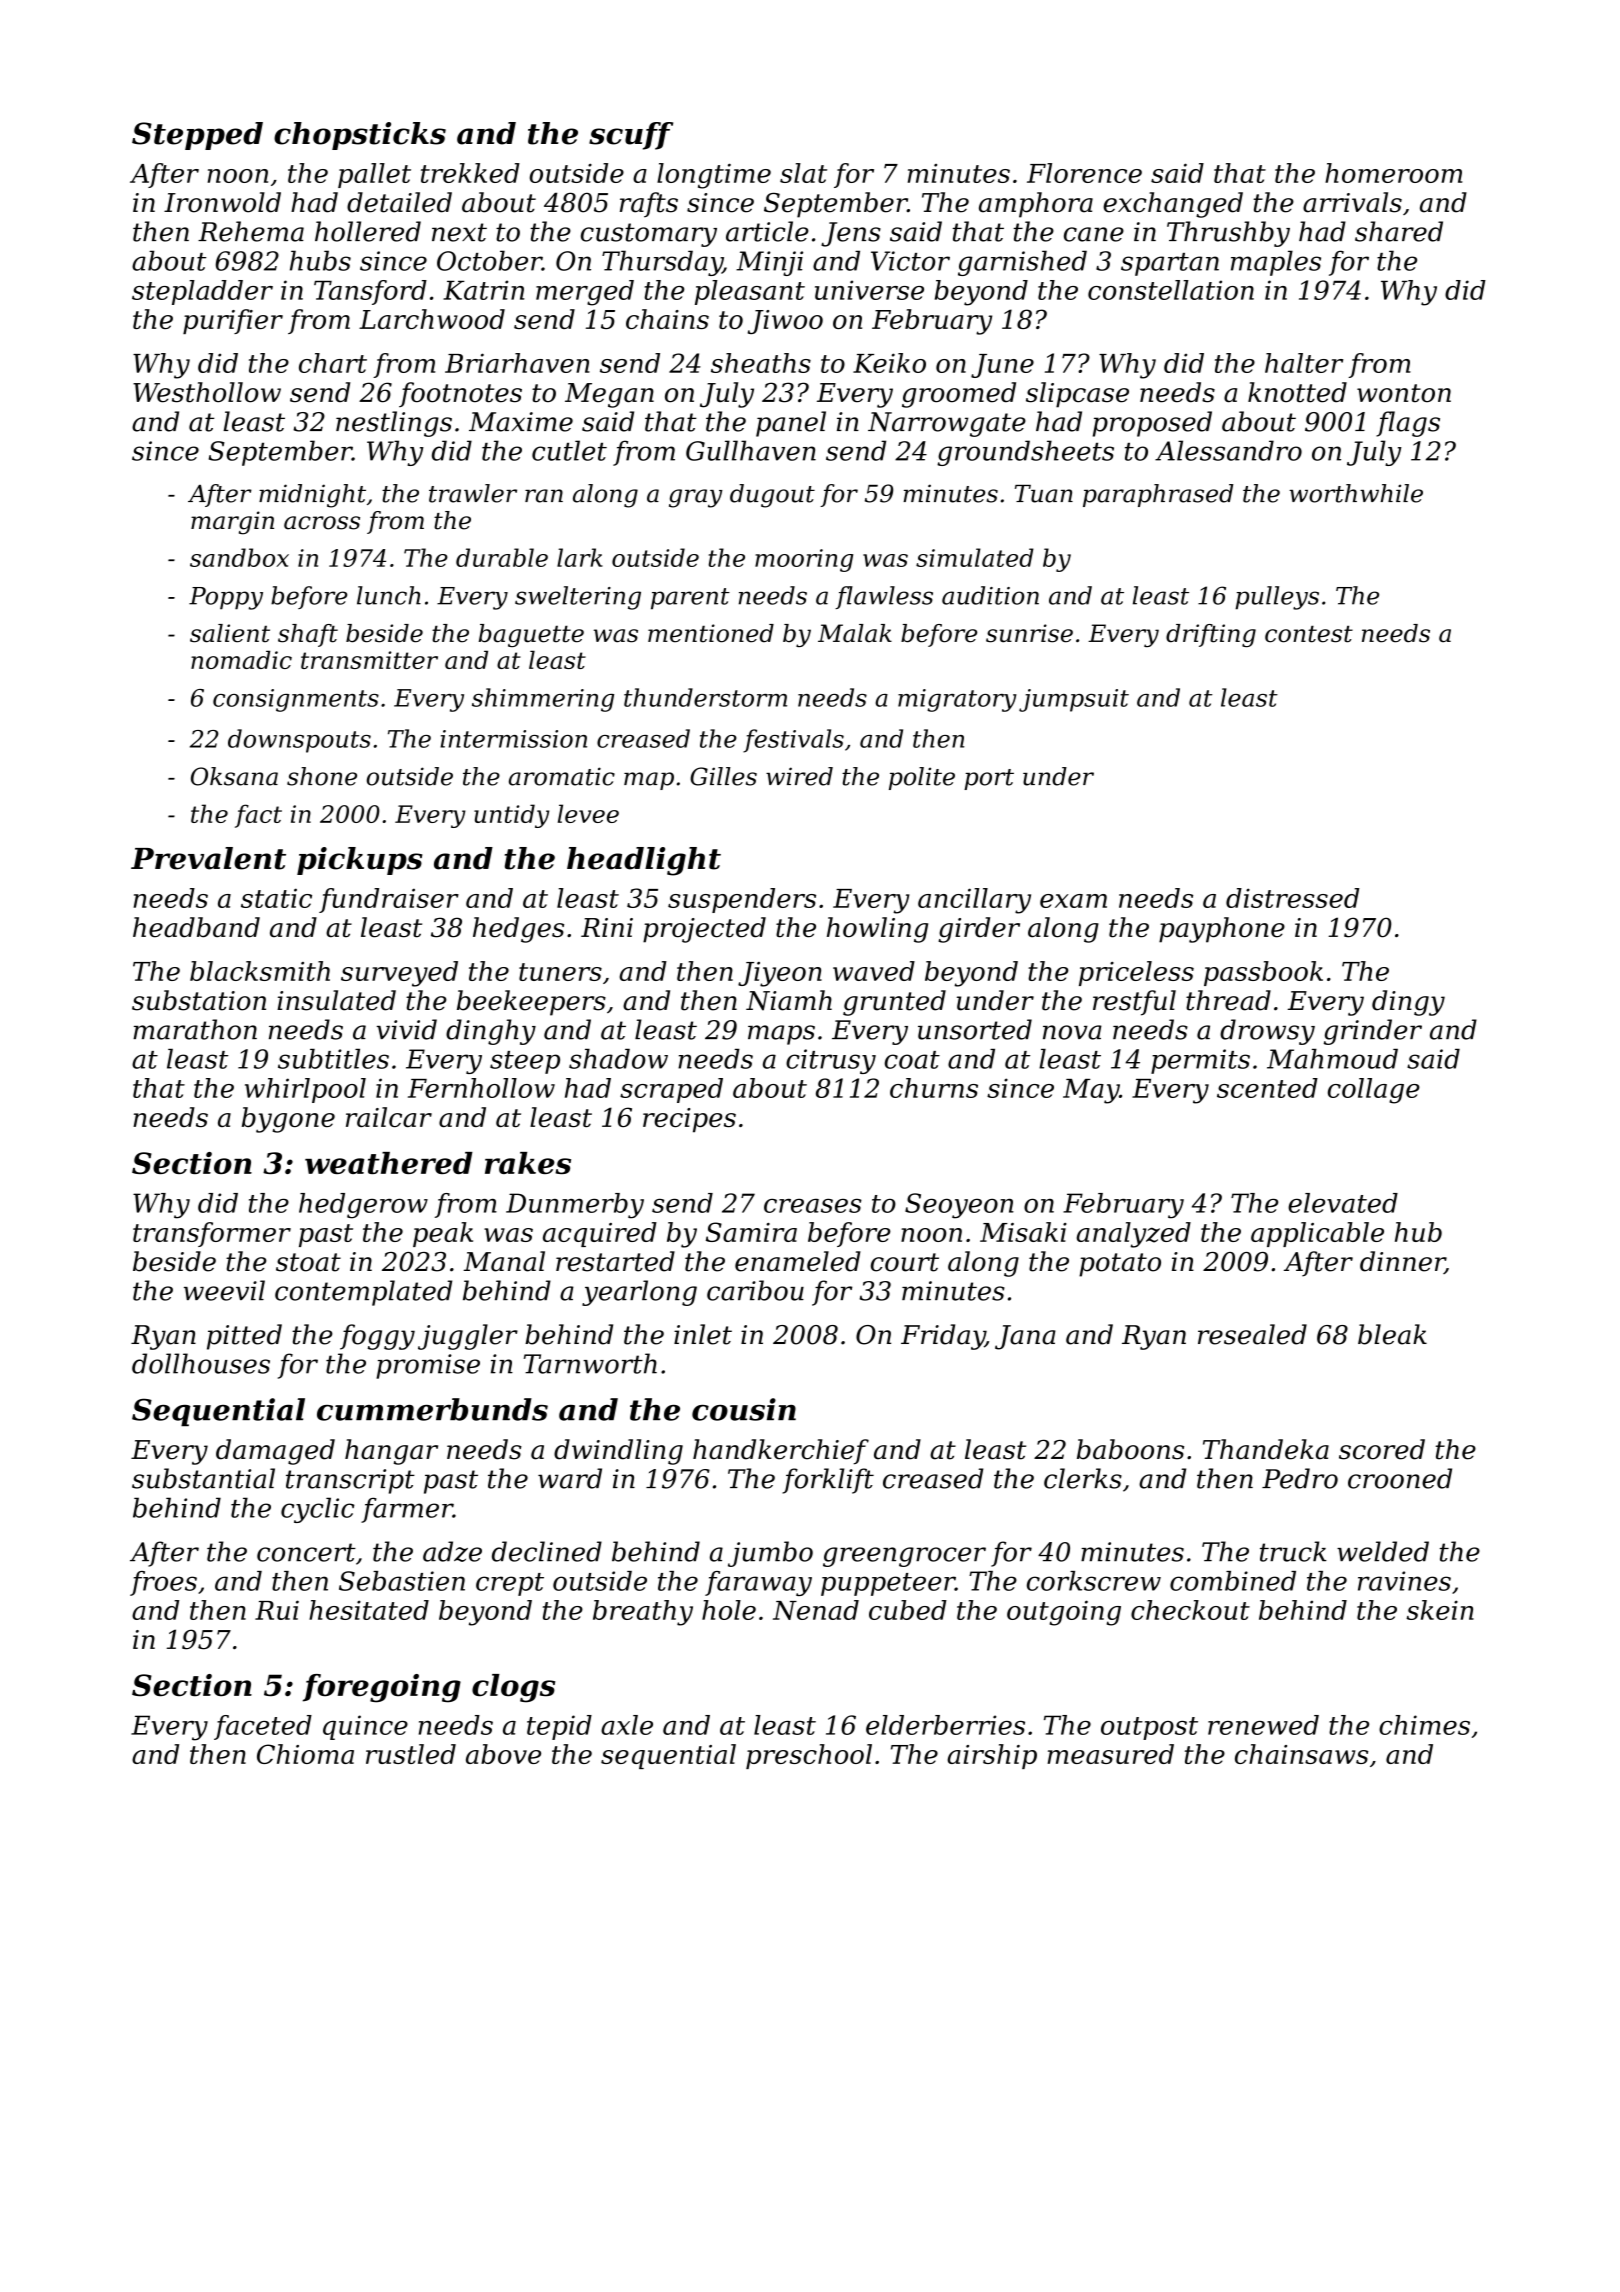 The height and width of the screenshot is (2292, 1620). I want to click on inlet, so click(703, 1334).
